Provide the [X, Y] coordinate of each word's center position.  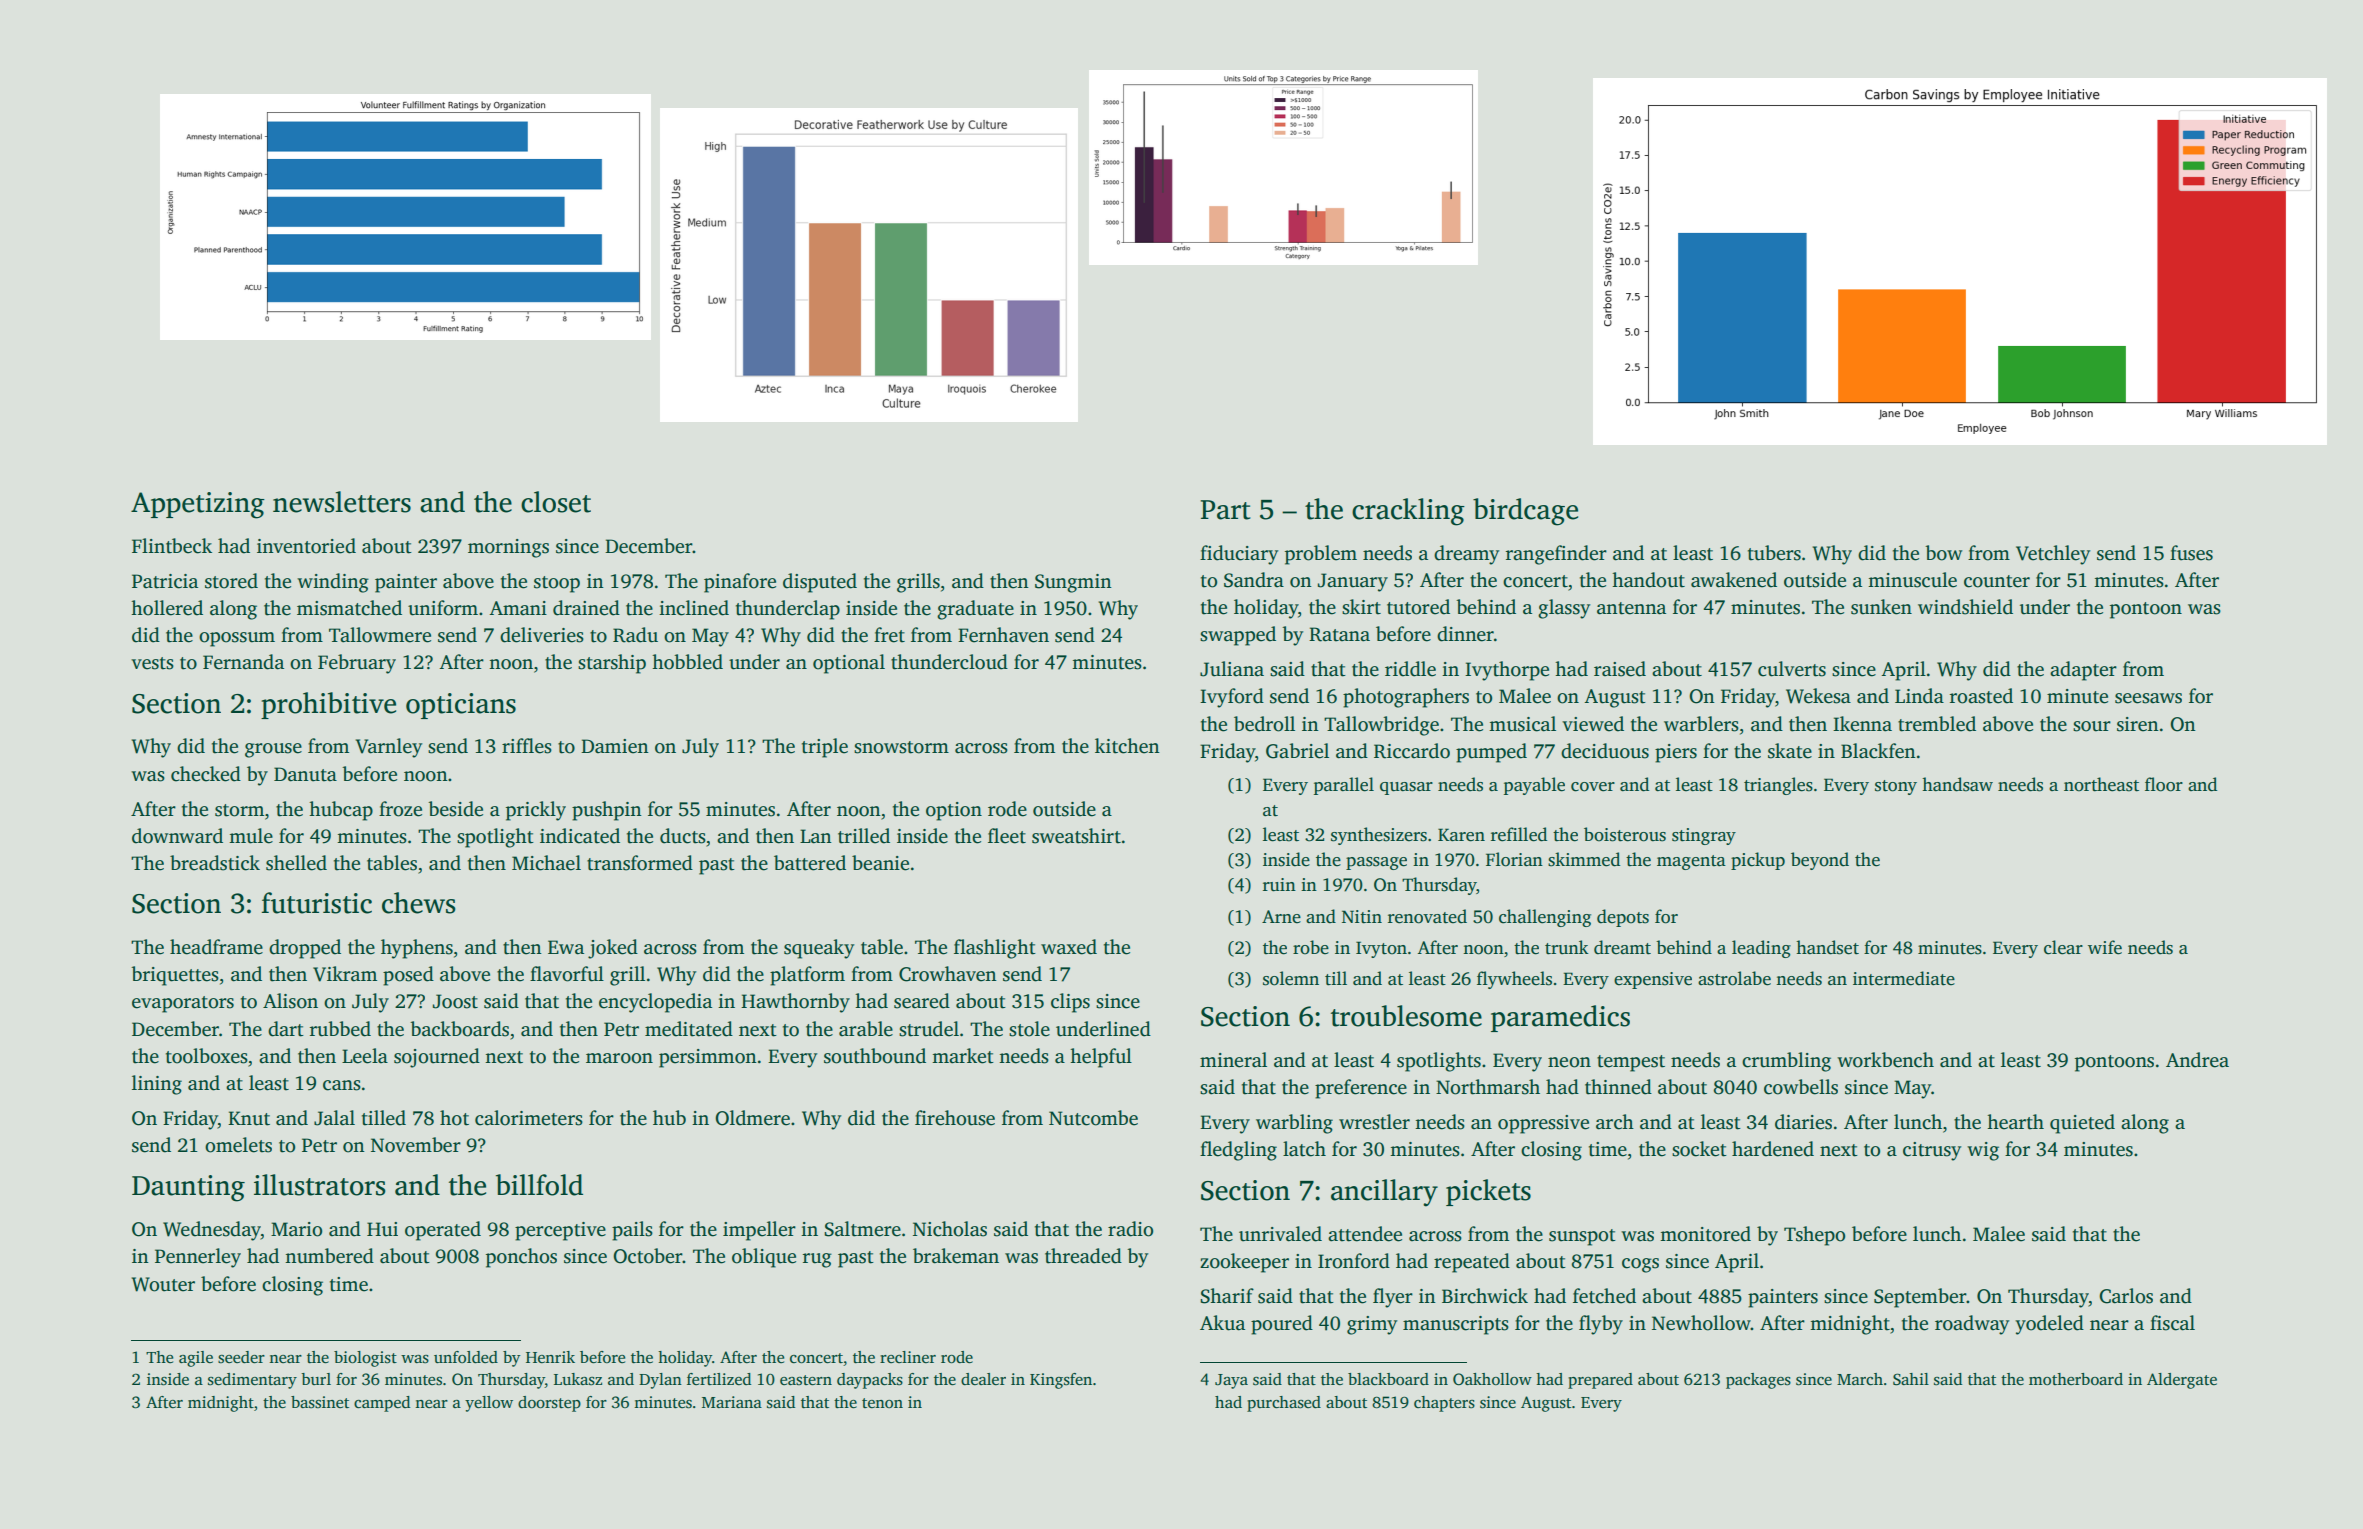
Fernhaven [1003, 635]
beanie [880, 863]
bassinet [320, 1402]
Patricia [165, 581]
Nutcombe [1093, 1118]
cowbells [1801, 1087]
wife [2105, 947]
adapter [2083, 671]
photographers [1406, 698]
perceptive [560, 1231]
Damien [615, 746]
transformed [640, 863]
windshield [1965, 607]
